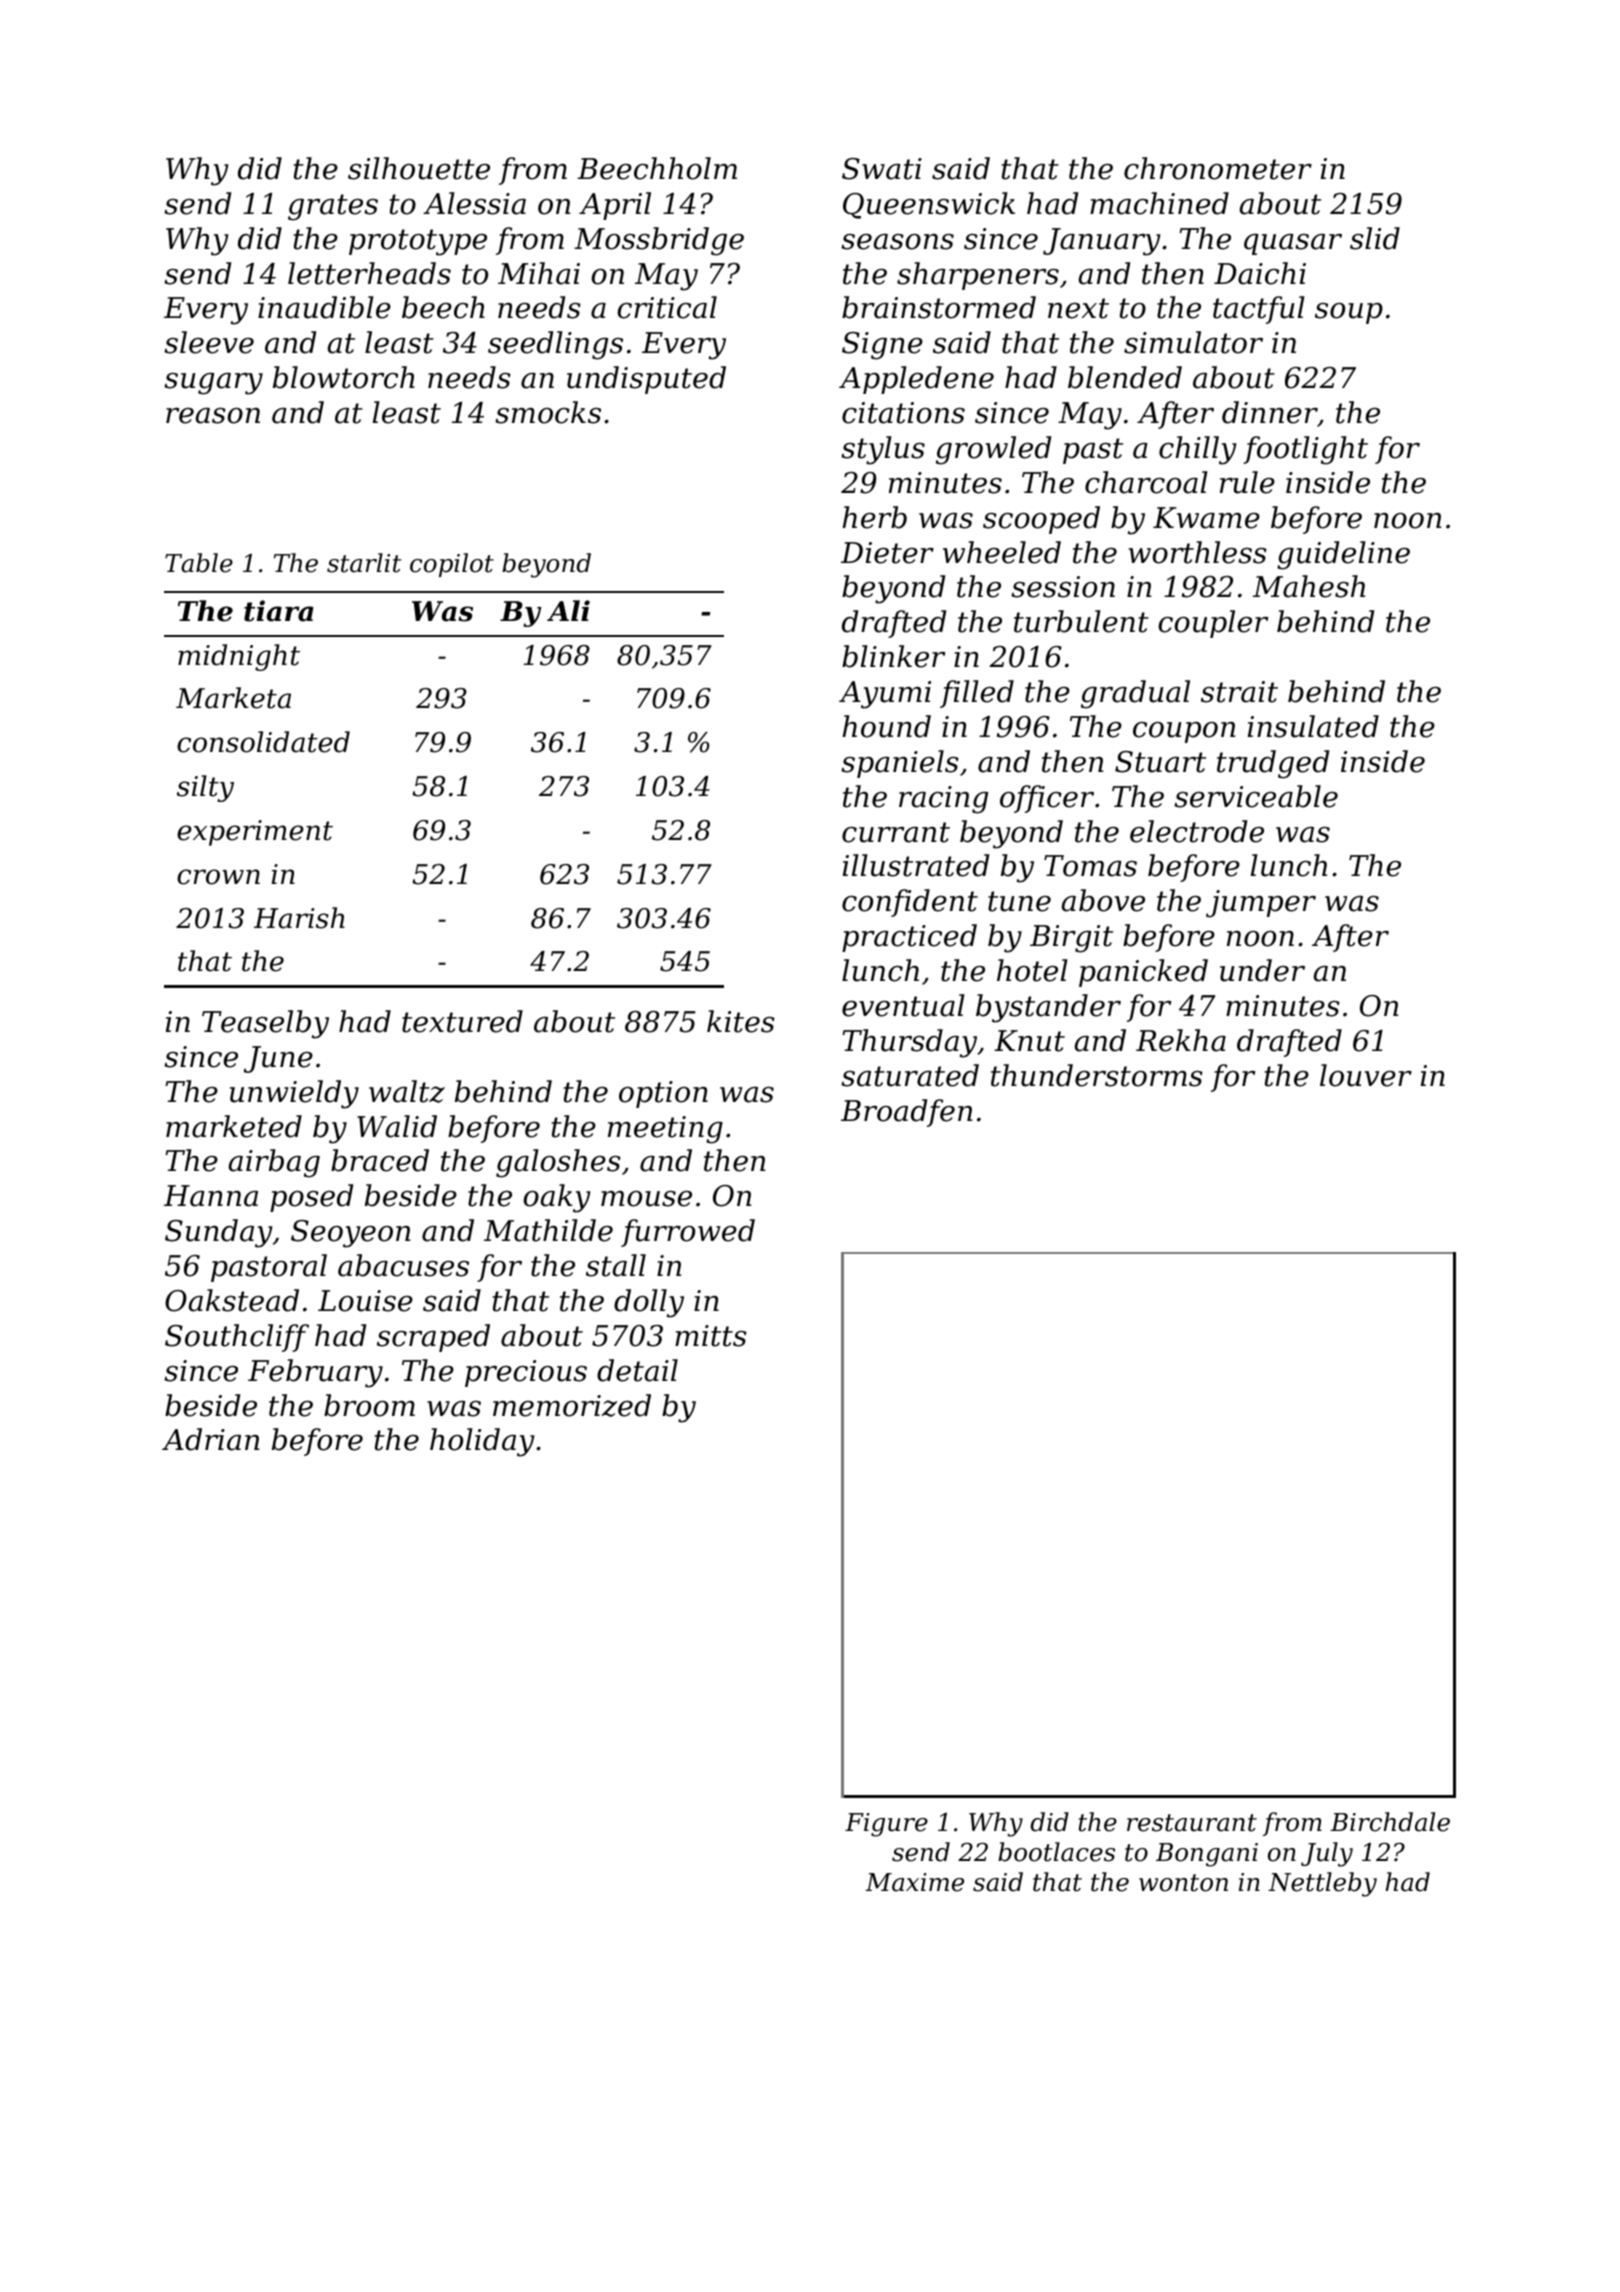  I want to click on memorized, so click(572, 1405).
